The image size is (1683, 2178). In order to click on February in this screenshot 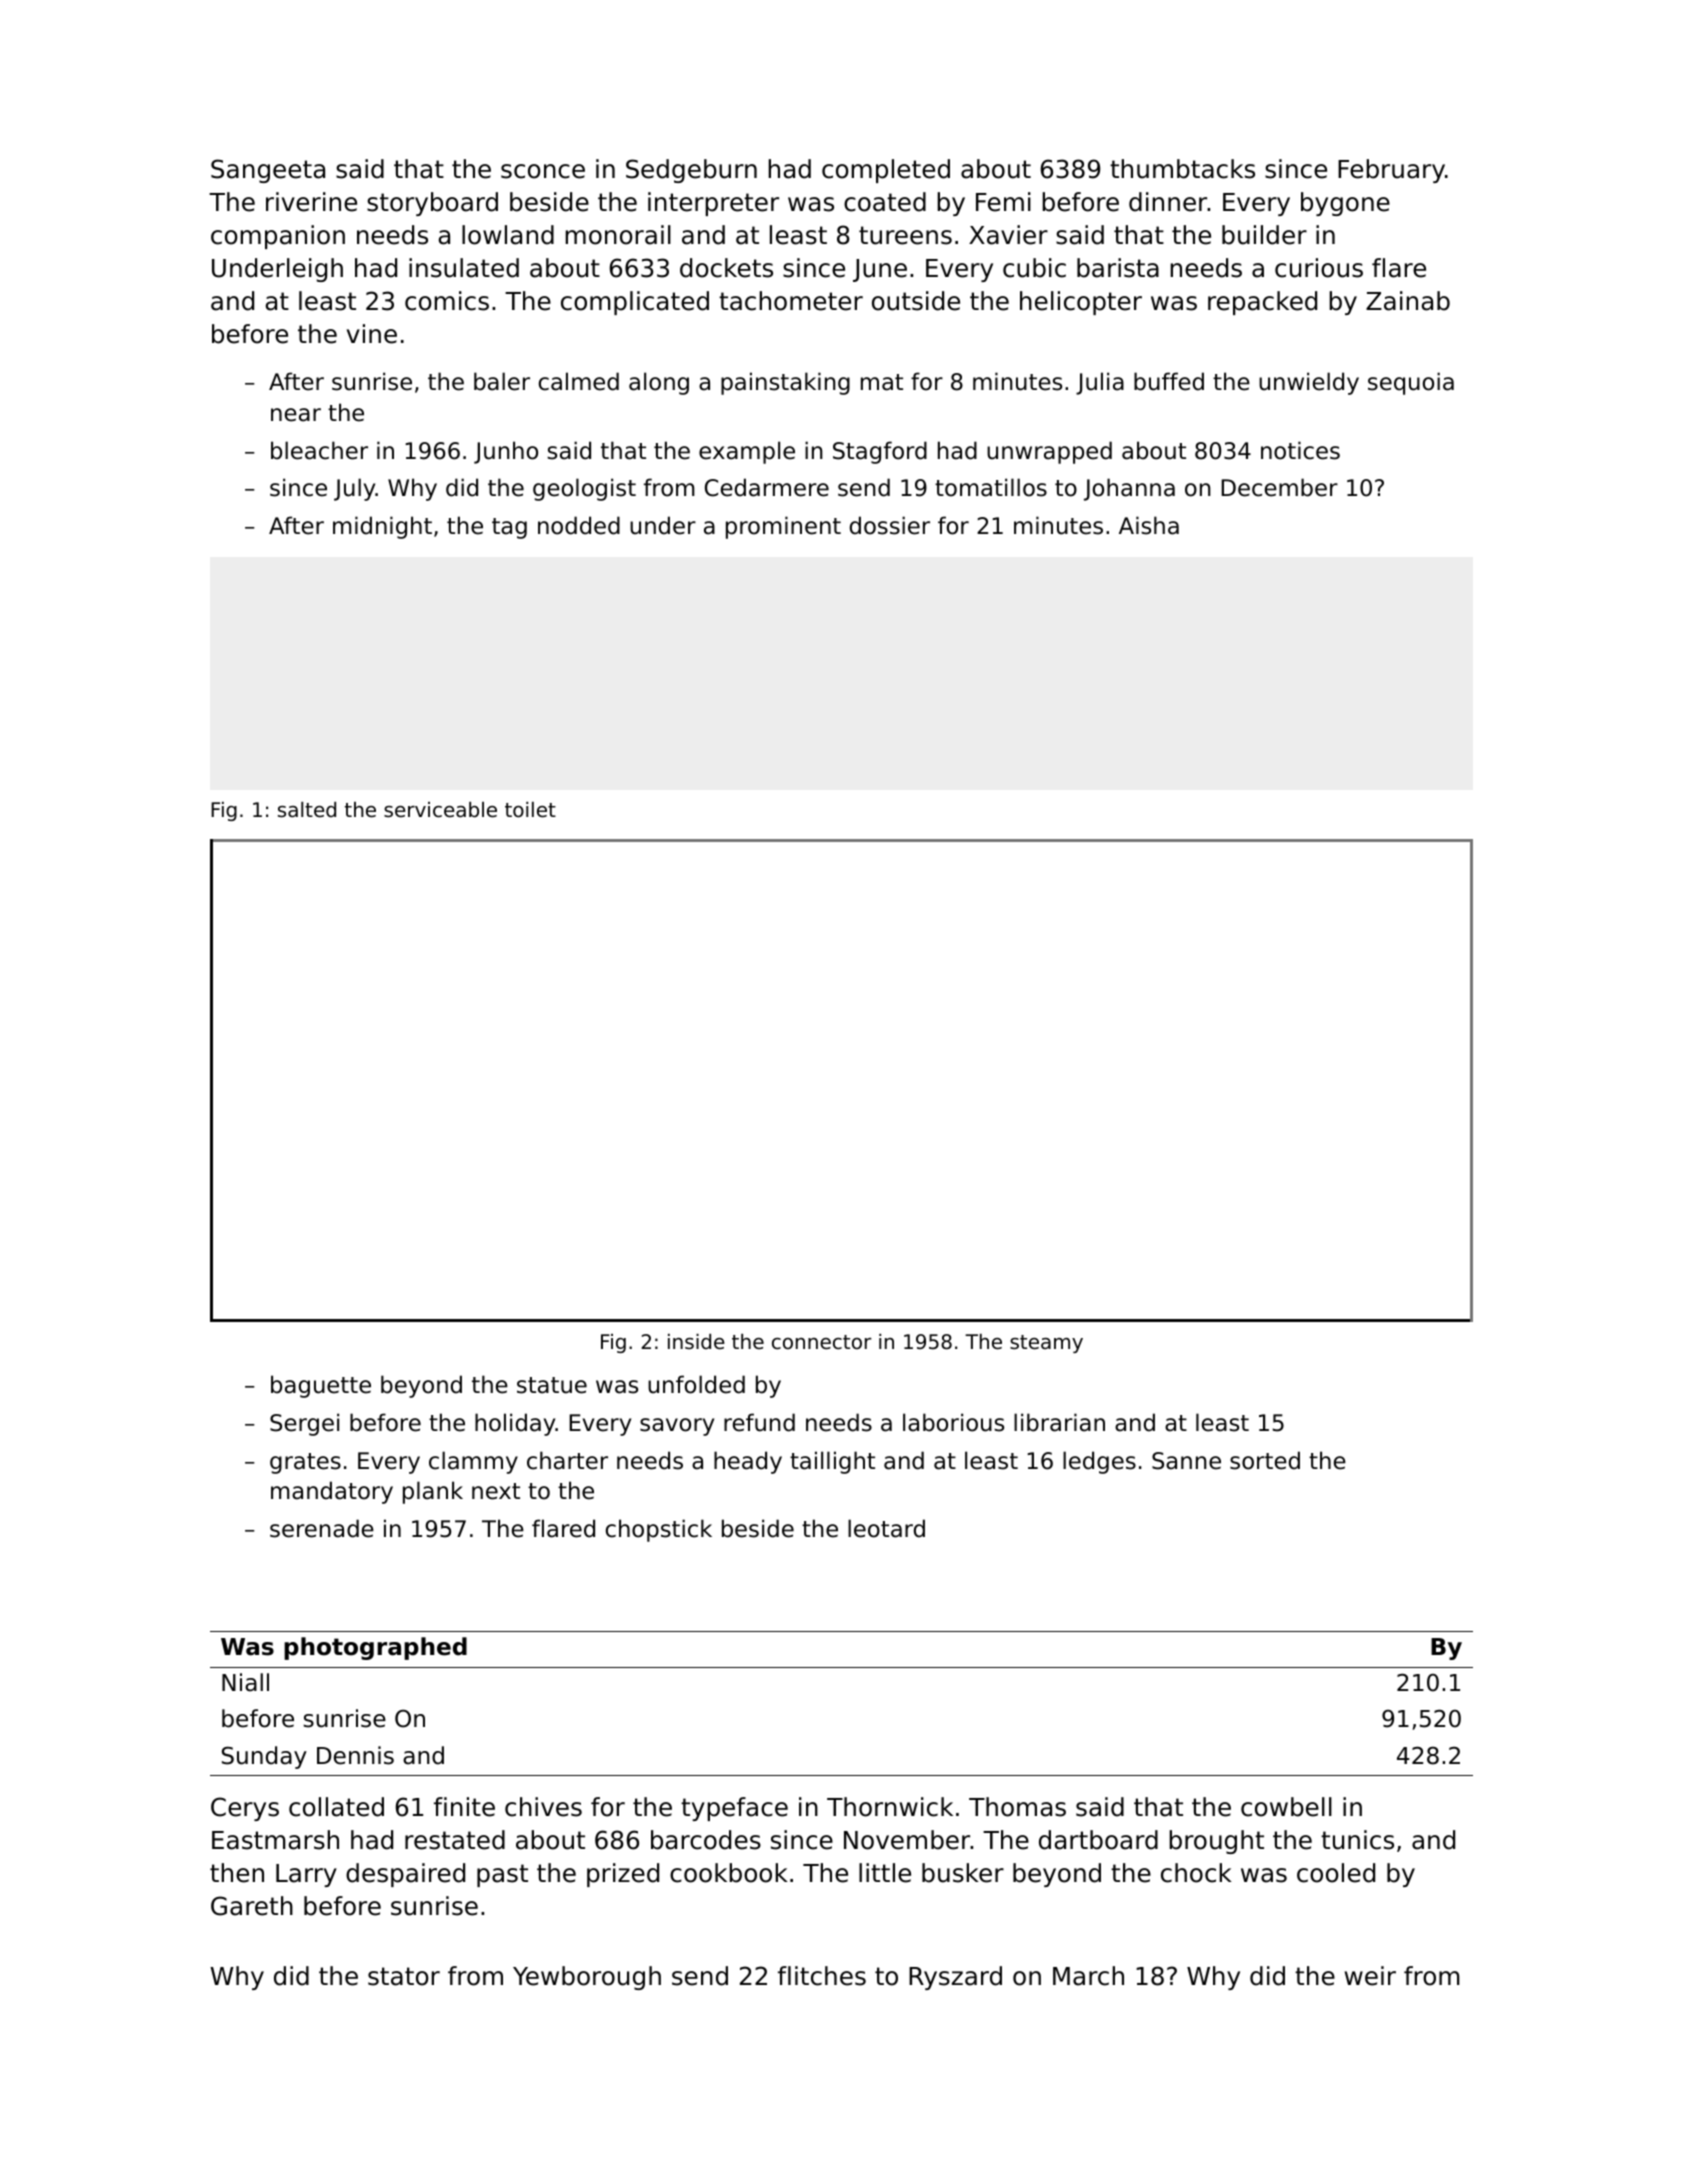, I will do `click(1391, 171)`.
